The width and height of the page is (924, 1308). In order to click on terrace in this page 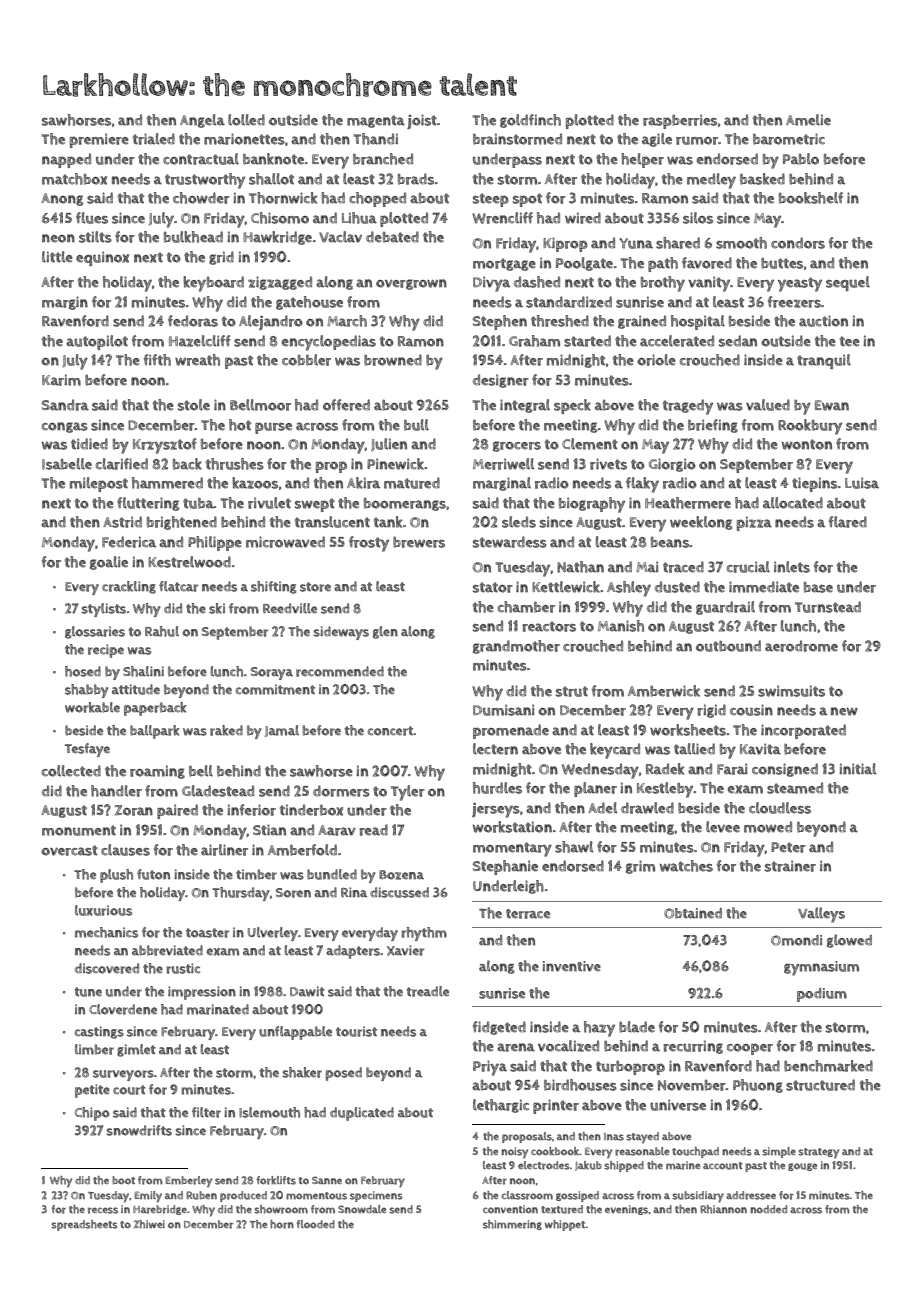, I will do `click(528, 914)`.
